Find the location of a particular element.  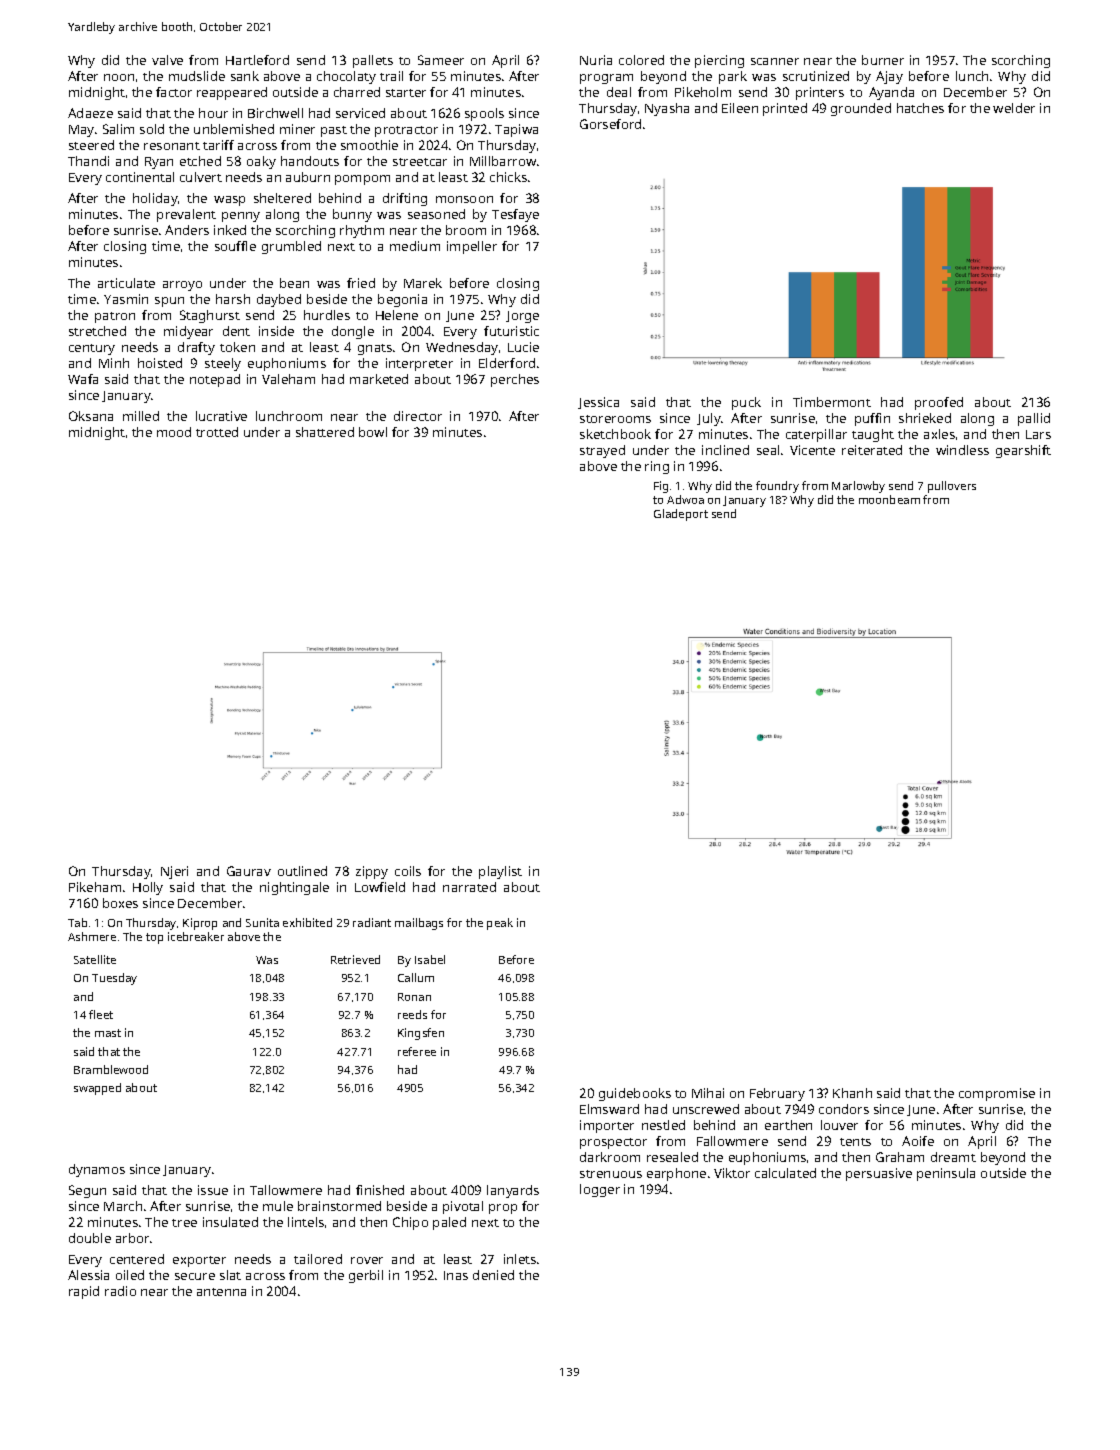

hatches is located at coordinates (920, 108).
